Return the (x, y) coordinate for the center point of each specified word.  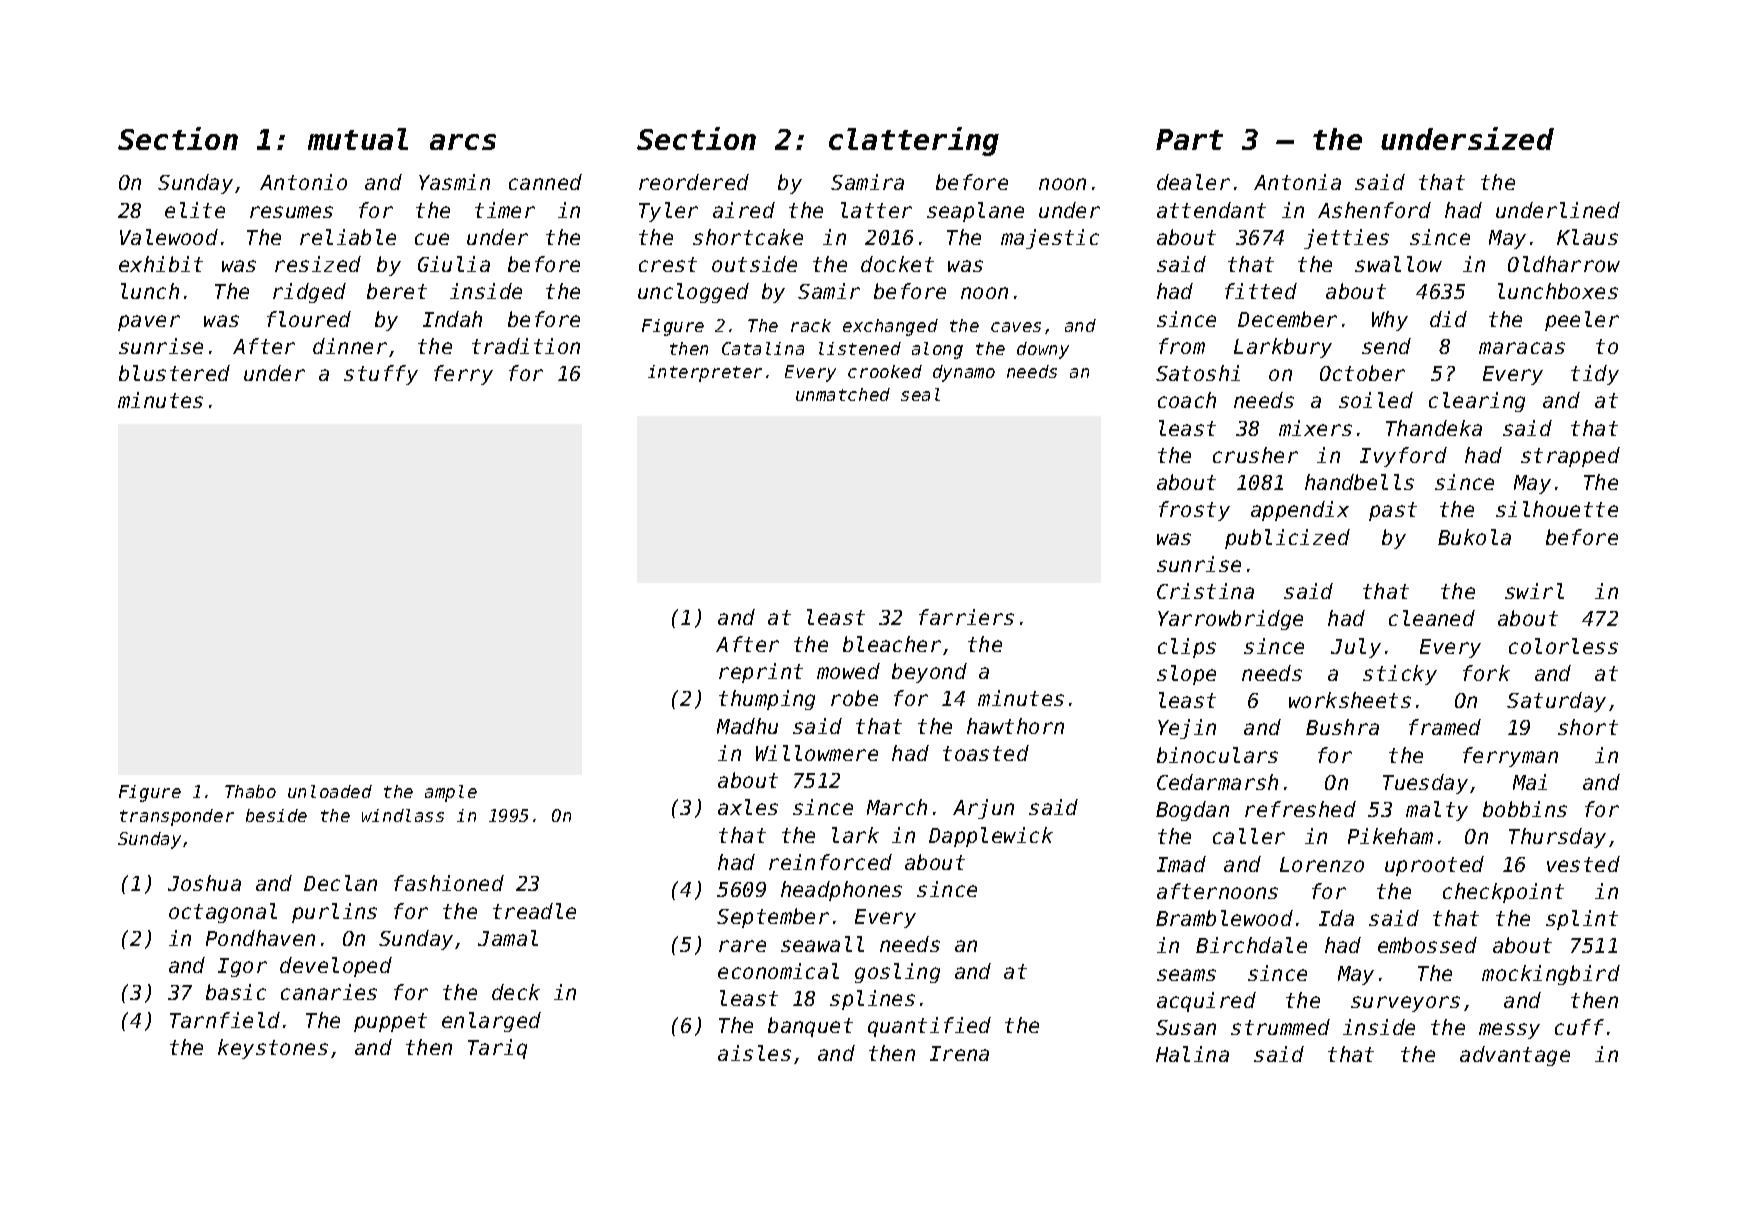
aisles (754, 1053)
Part (1189, 139)
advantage (1515, 1056)
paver (149, 323)
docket (897, 264)
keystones (273, 1049)
